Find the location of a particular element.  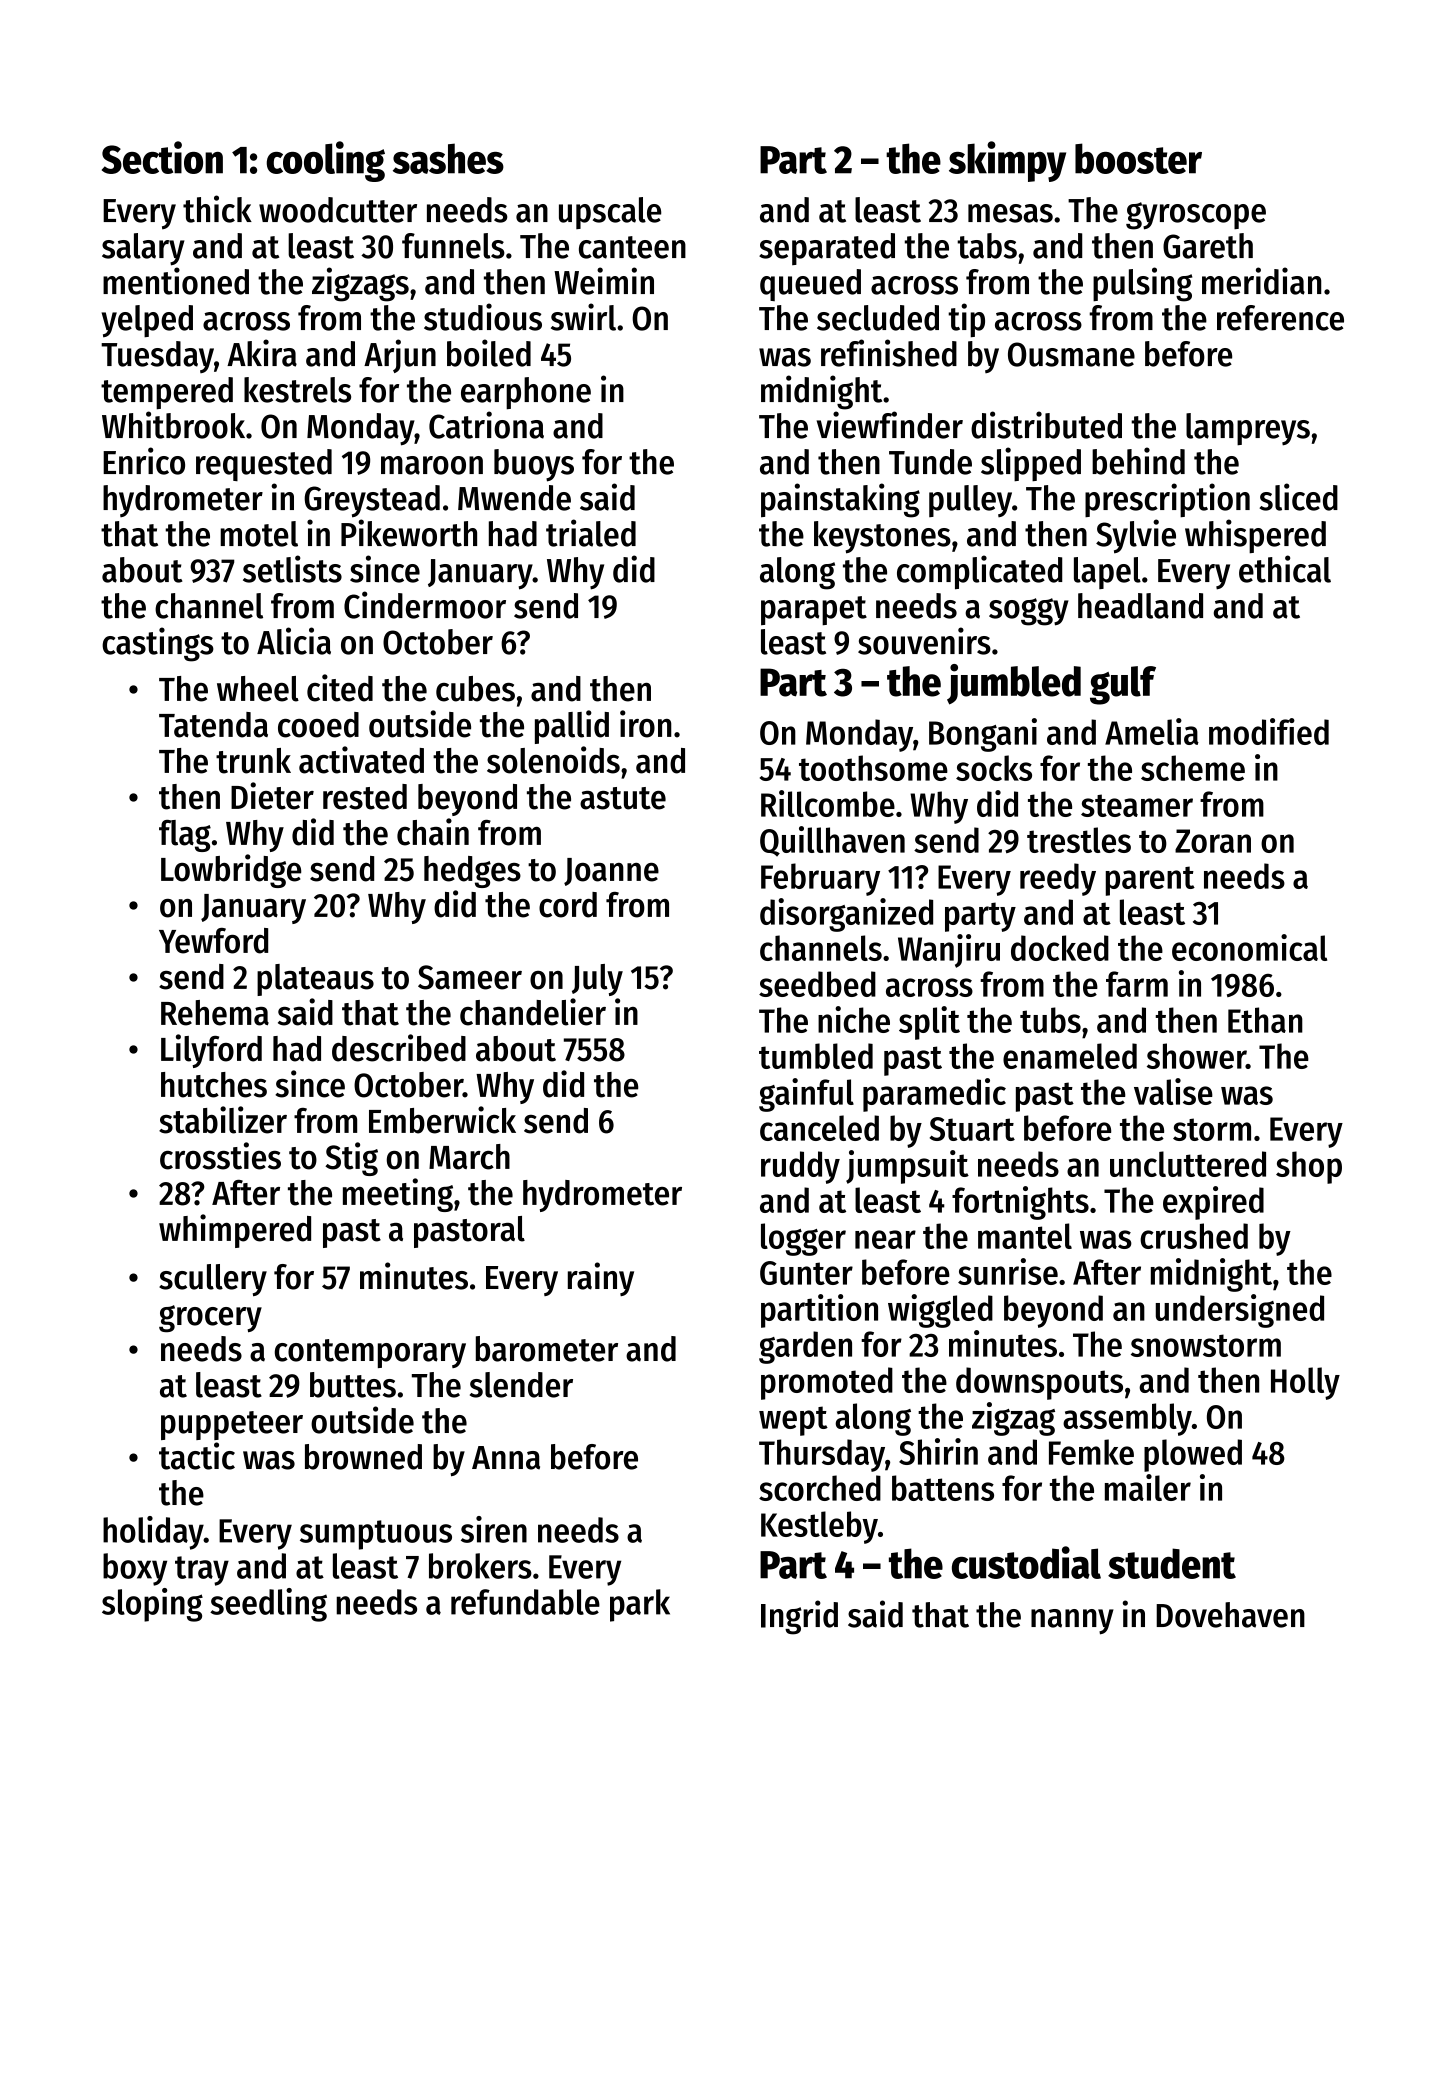

funnels is located at coordinates (453, 246).
